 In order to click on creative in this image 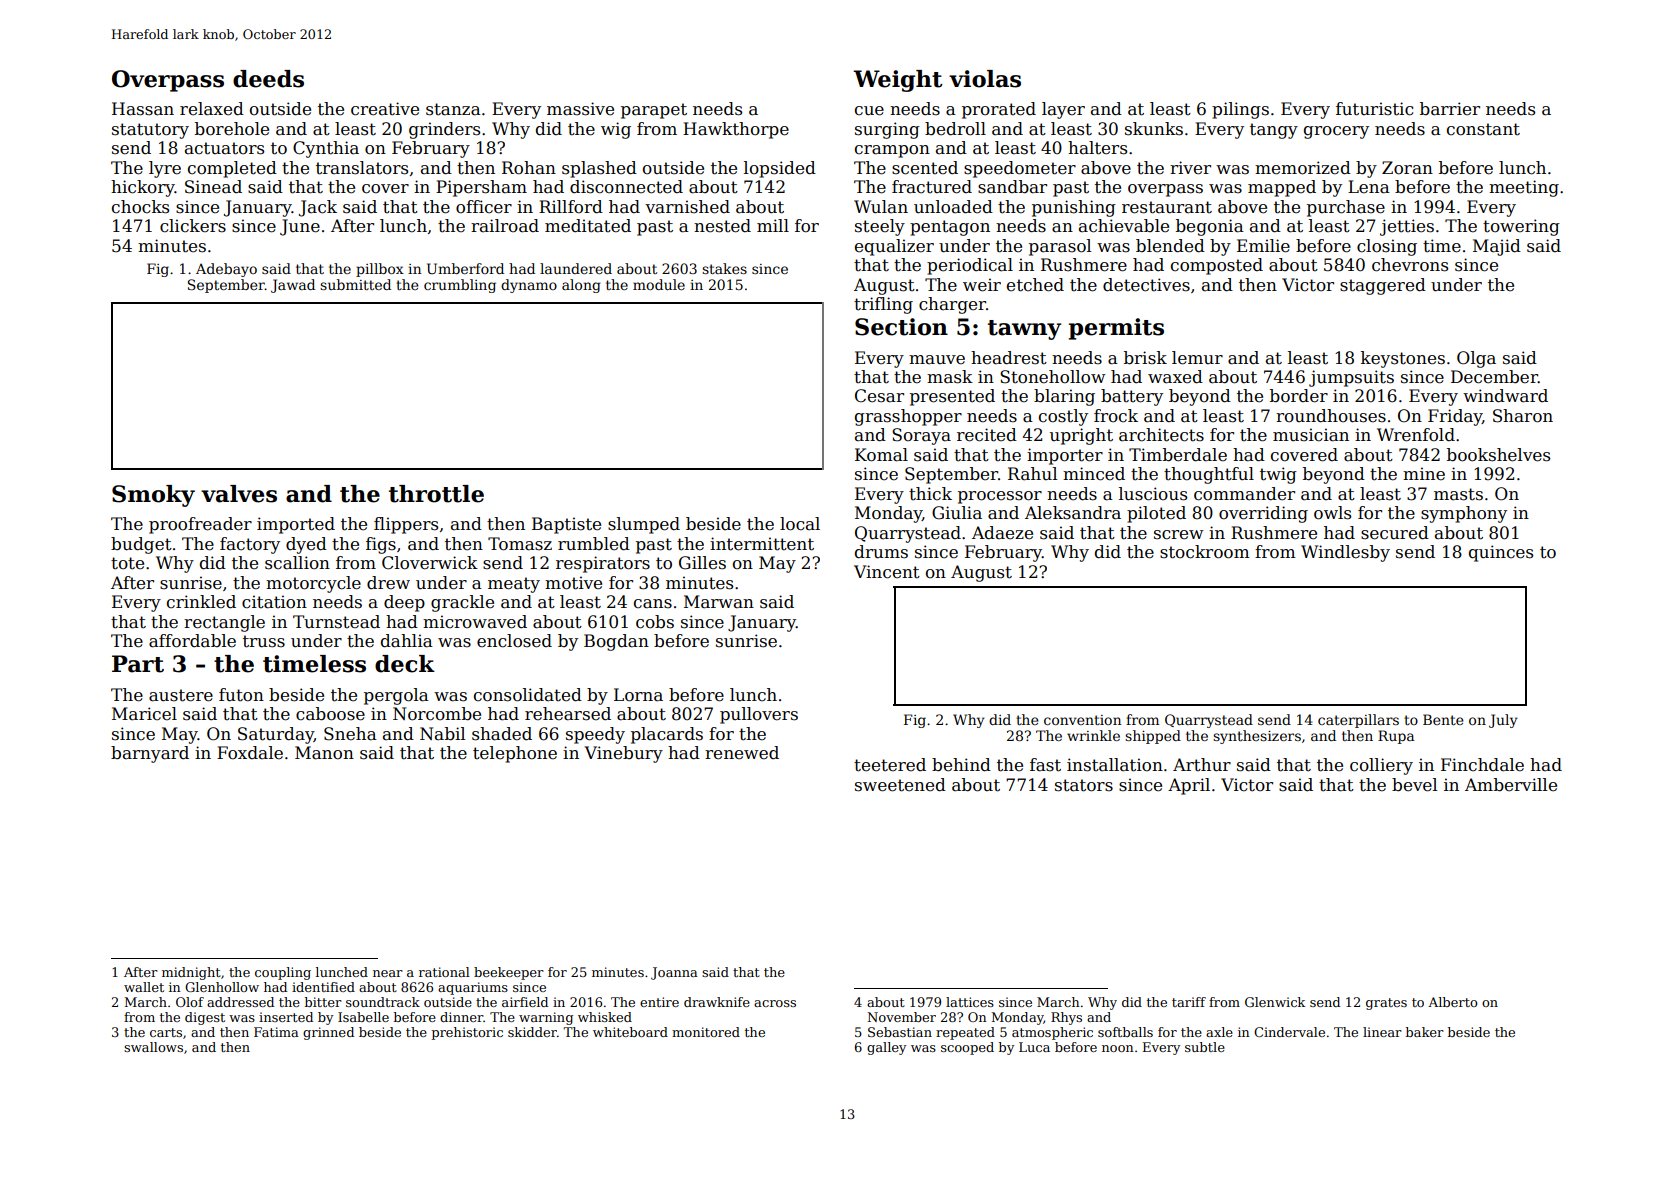, I will do `click(385, 109)`.
